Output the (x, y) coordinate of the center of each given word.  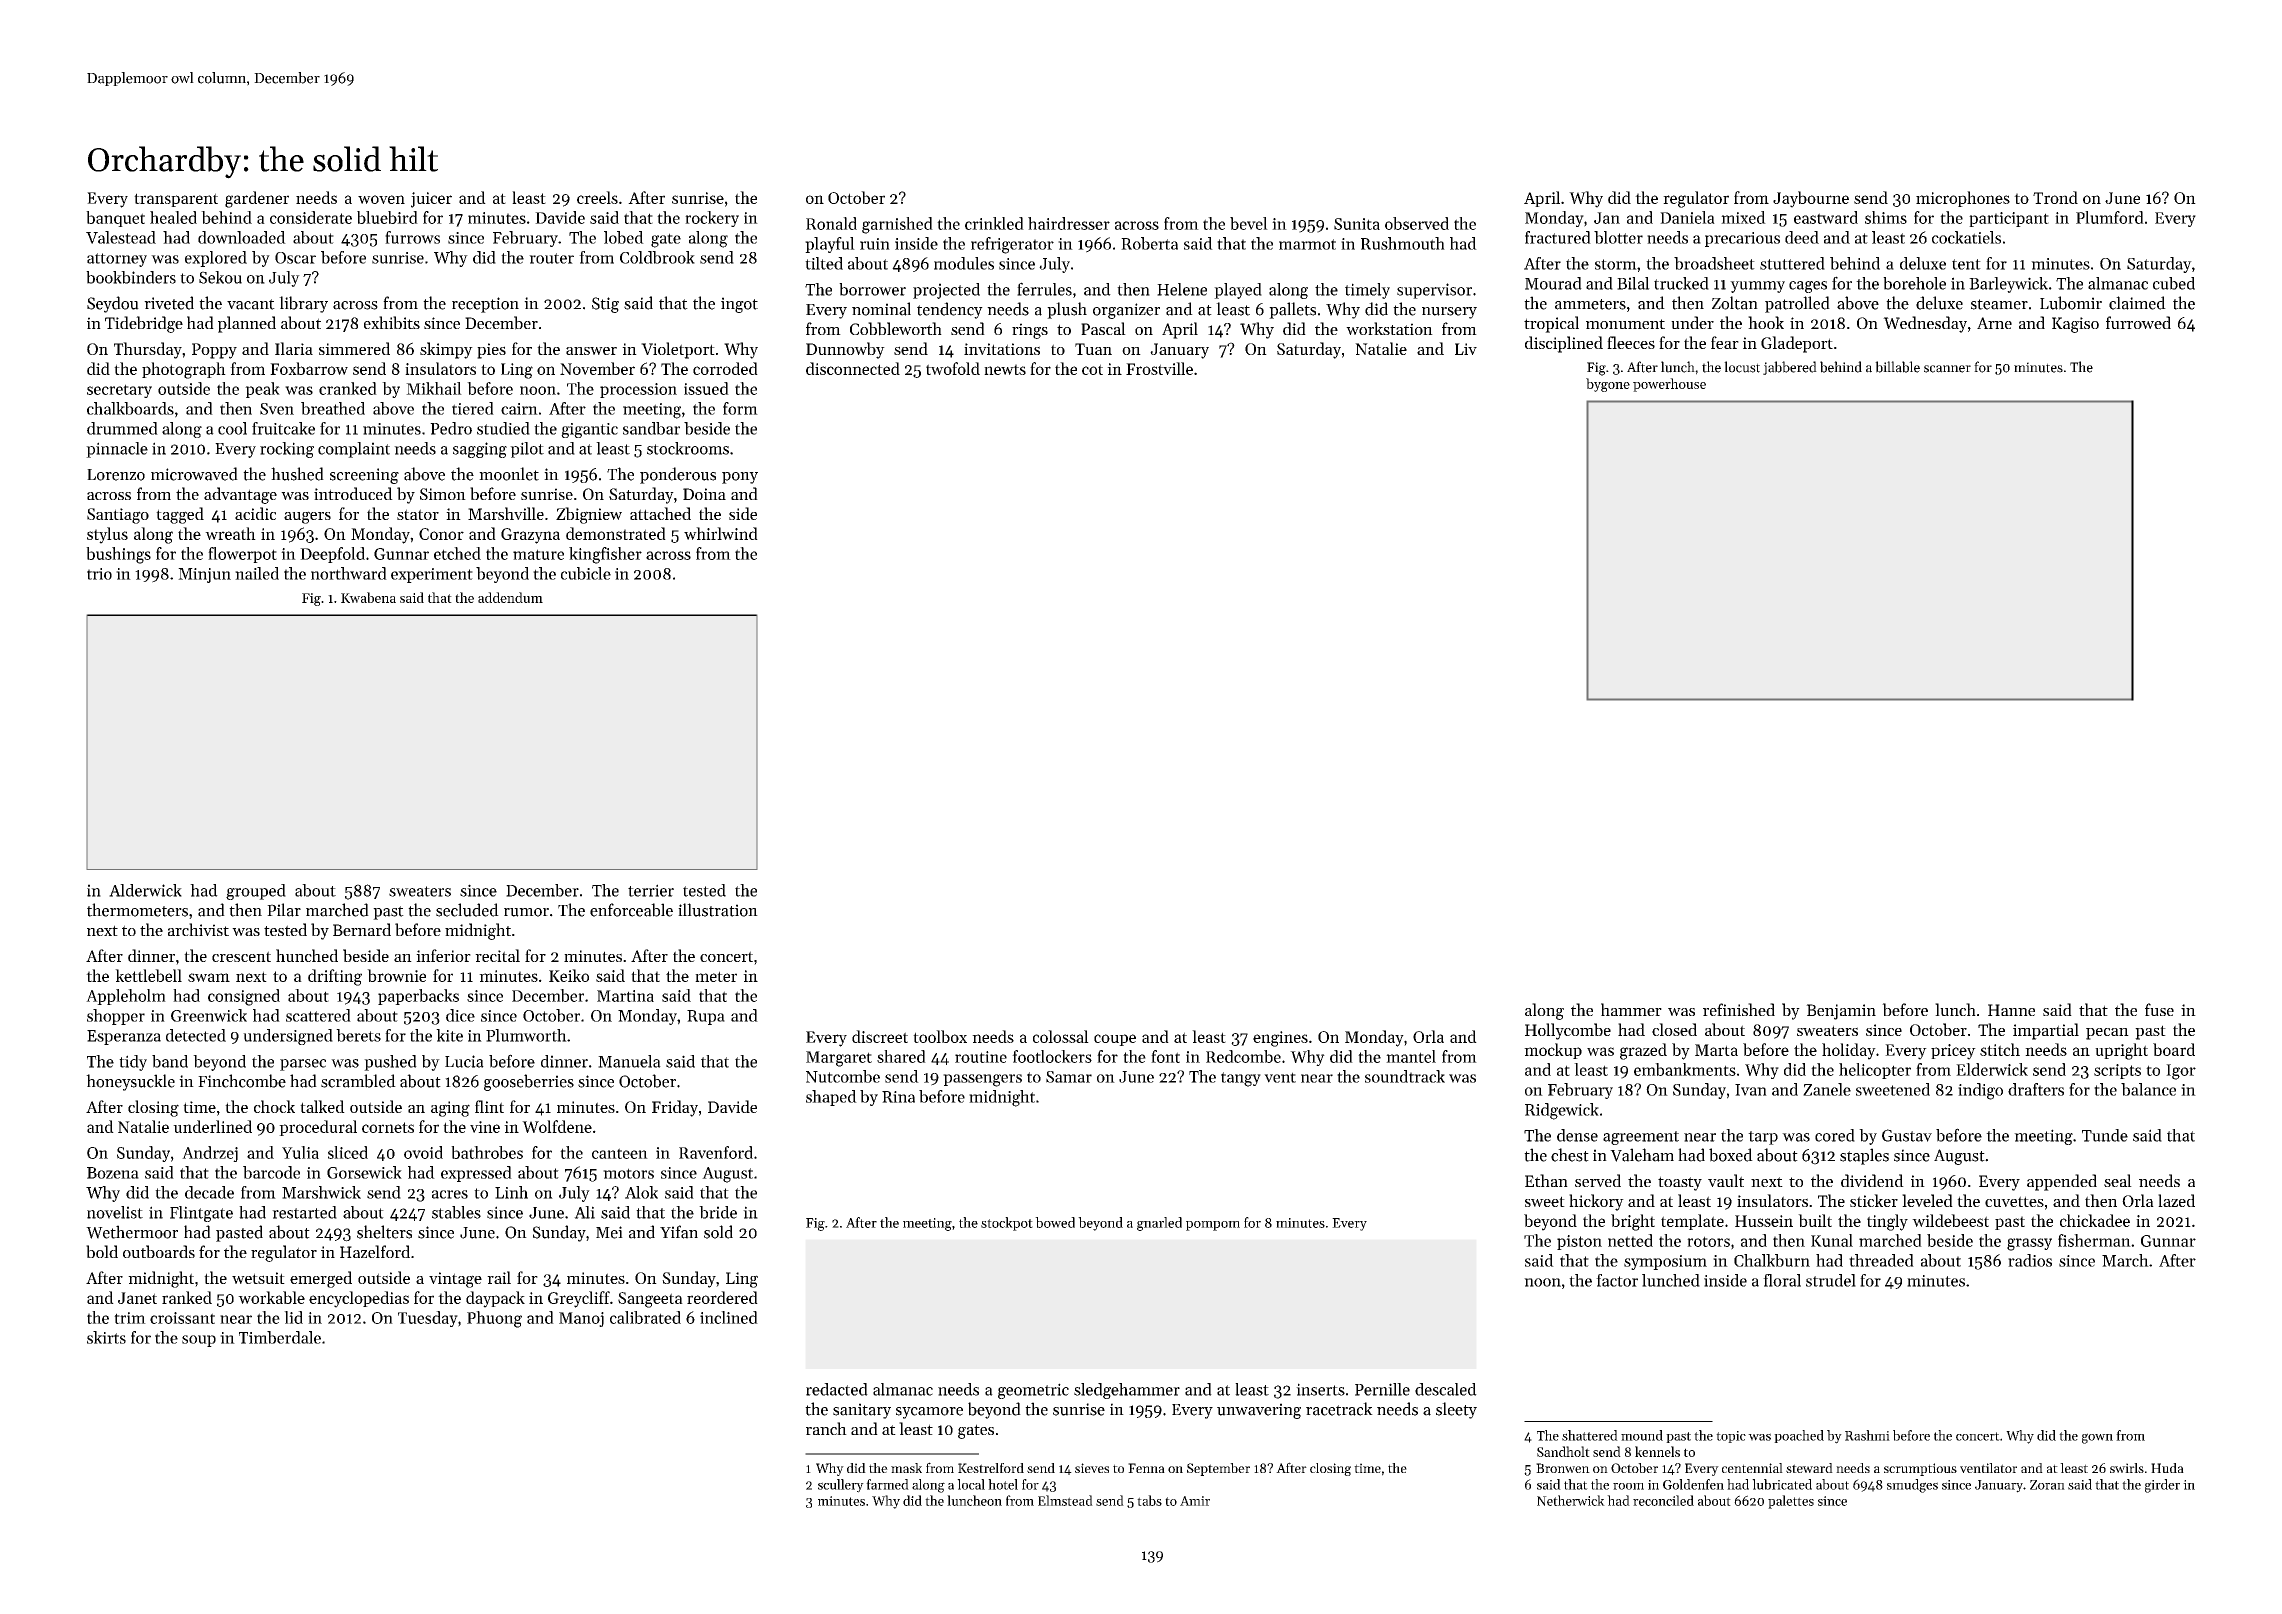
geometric (1033, 1391)
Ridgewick (1562, 1111)
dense (1577, 1135)
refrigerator (1012, 245)
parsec (303, 1065)
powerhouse (1669, 385)
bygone (1608, 385)
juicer (431, 200)
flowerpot (242, 555)
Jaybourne (1811, 199)
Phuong (494, 1319)
